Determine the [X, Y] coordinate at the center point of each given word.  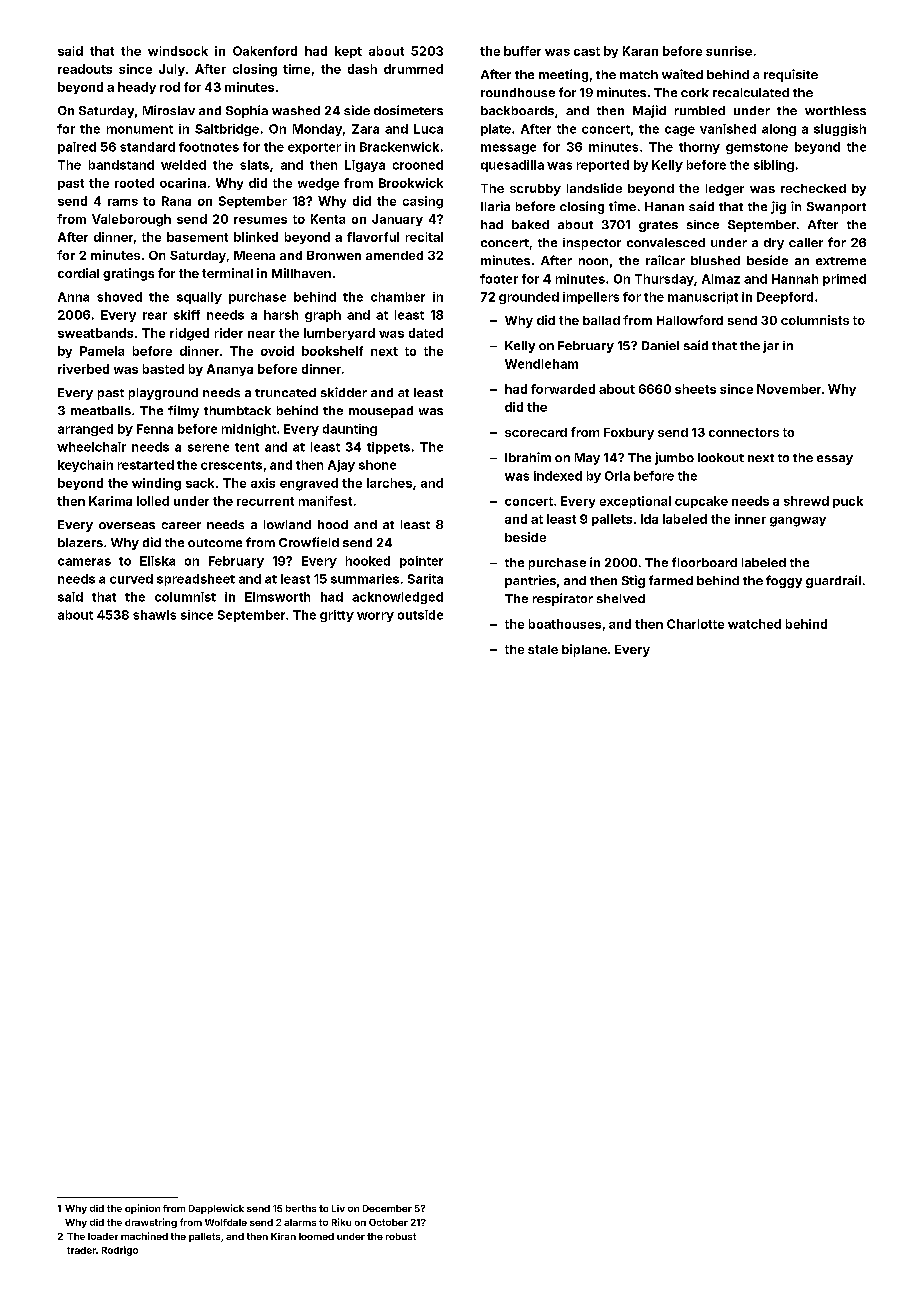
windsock [178, 51]
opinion [142, 1209]
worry [375, 617]
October [388, 1222]
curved [131, 579]
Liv [338, 1208]
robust [401, 1236]
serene [208, 448]
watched [754, 624]
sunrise [729, 51]
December [387, 1208]
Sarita [425, 579]
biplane [584, 650]
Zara [365, 129]
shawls [154, 615]
